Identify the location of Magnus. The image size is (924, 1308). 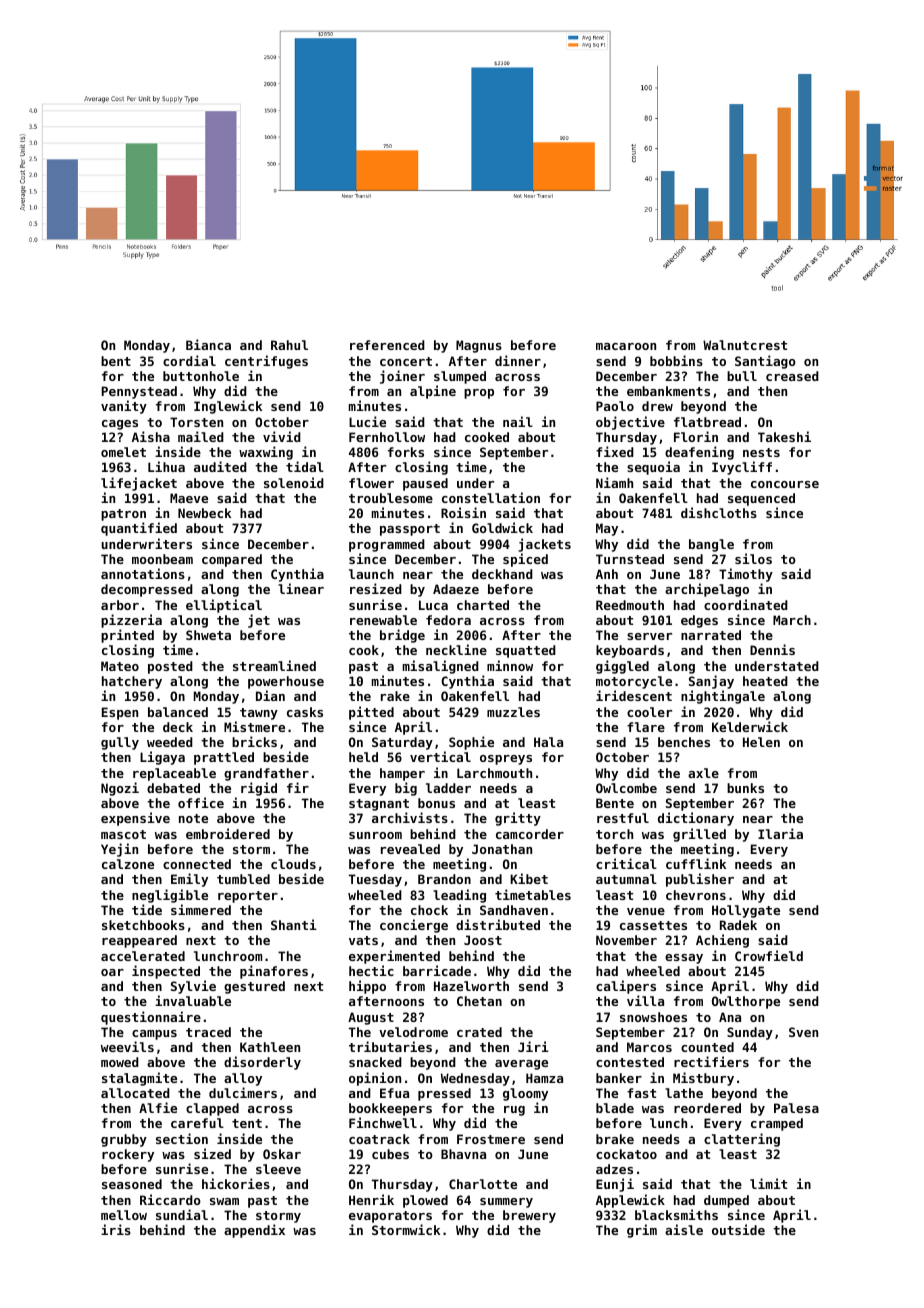
(479, 346).
